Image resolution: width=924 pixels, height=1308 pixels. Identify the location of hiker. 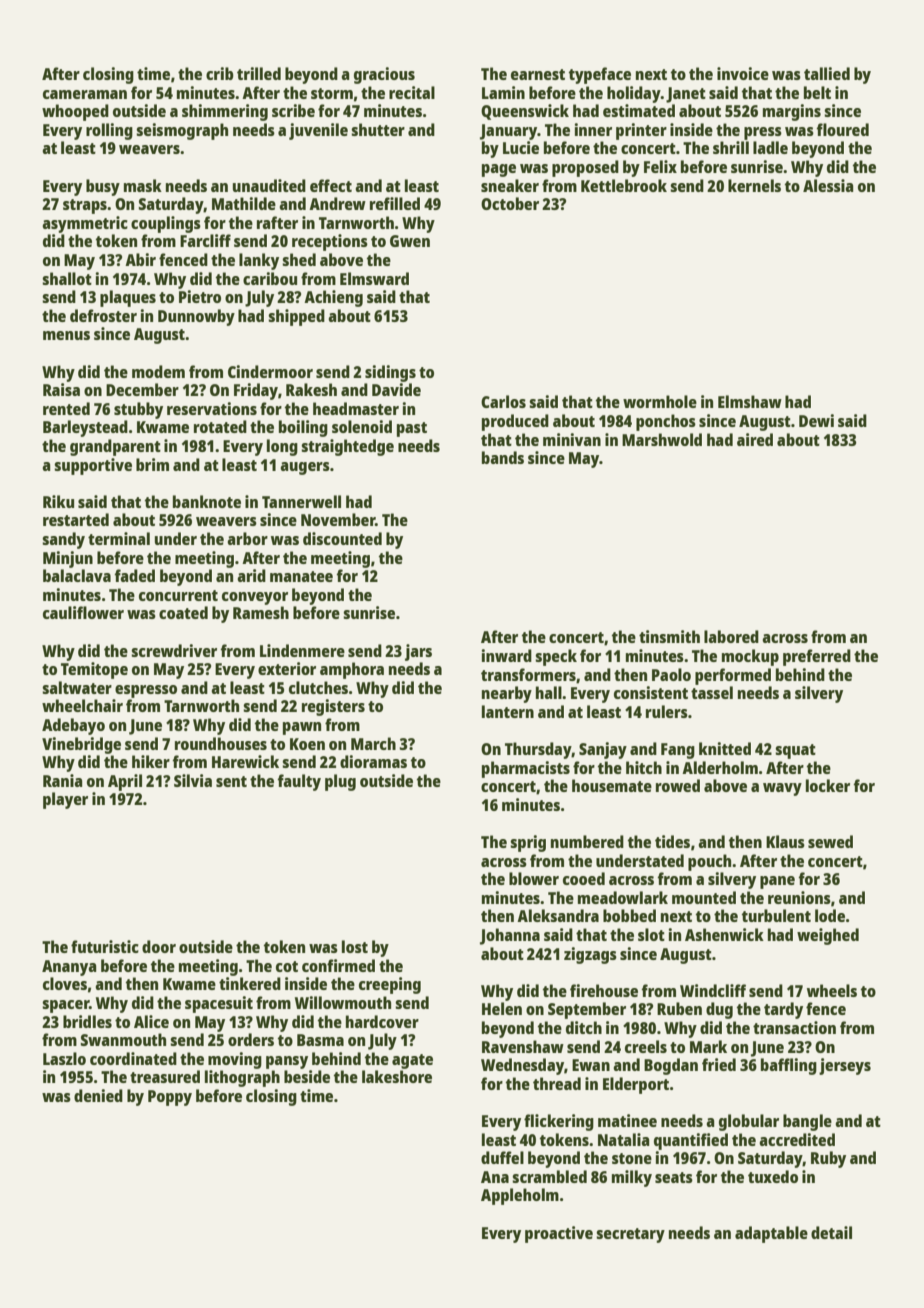
(151, 761).
